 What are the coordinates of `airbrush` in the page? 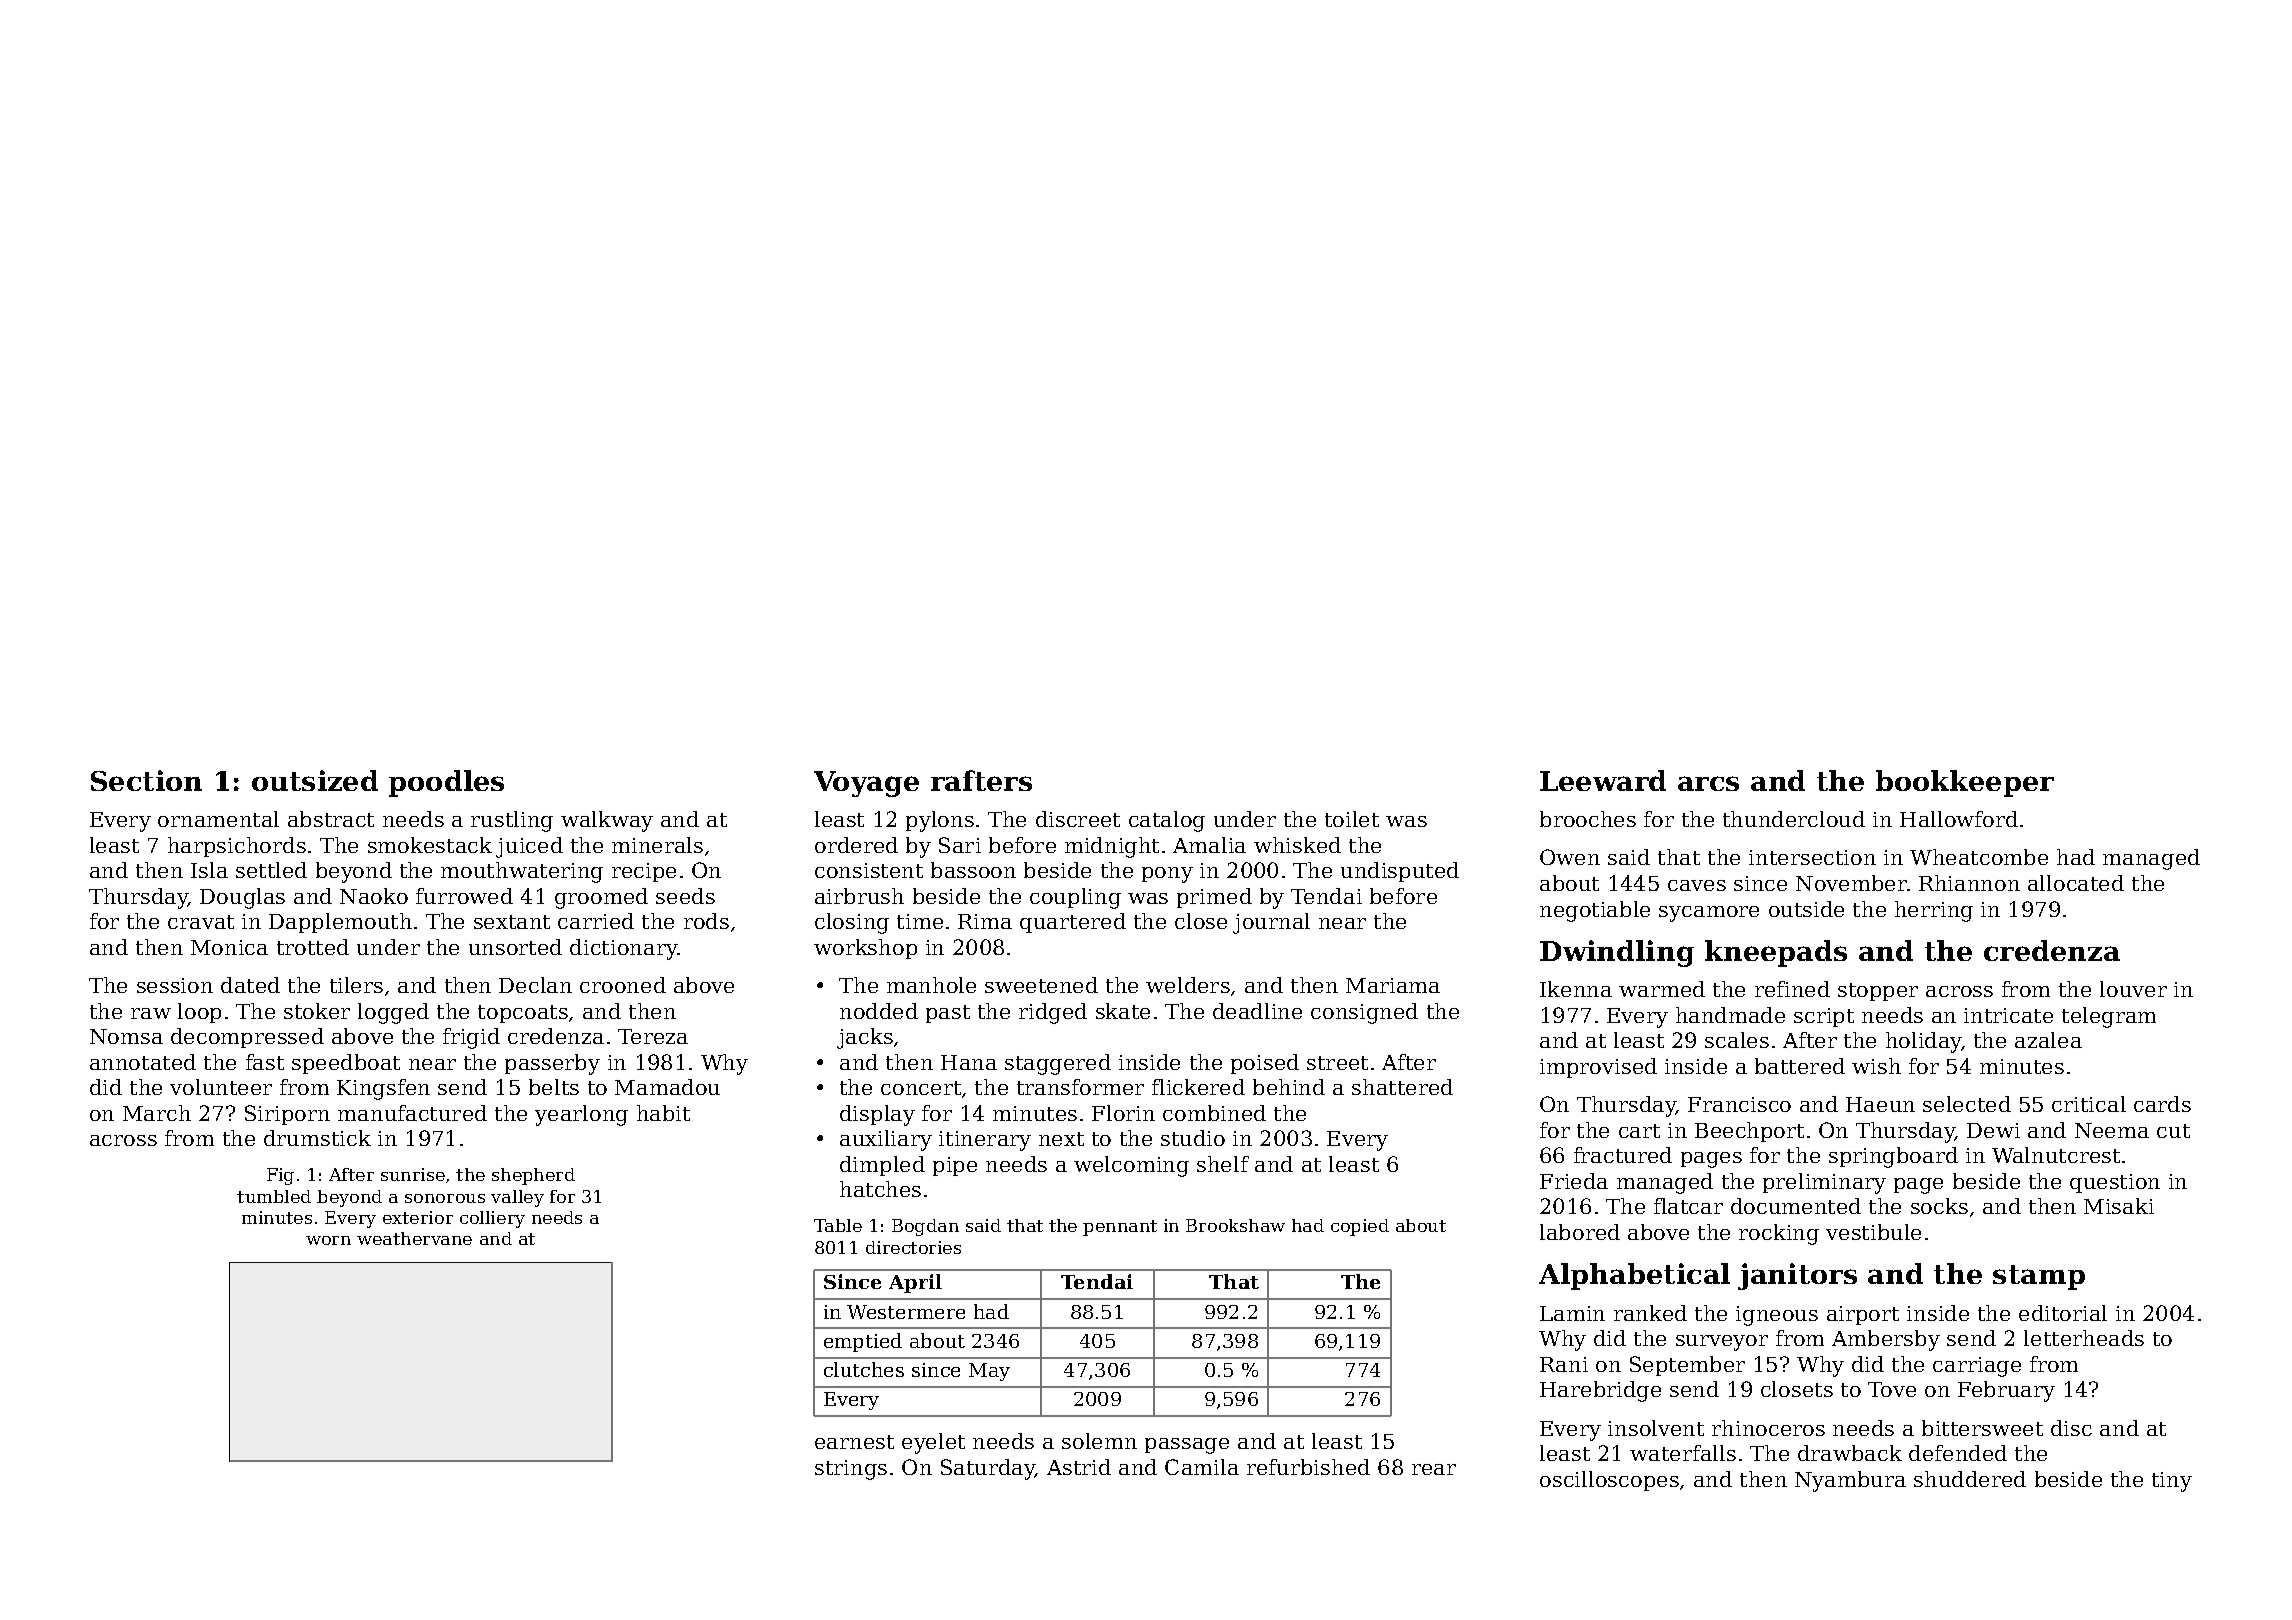 It's located at (859, 896).
